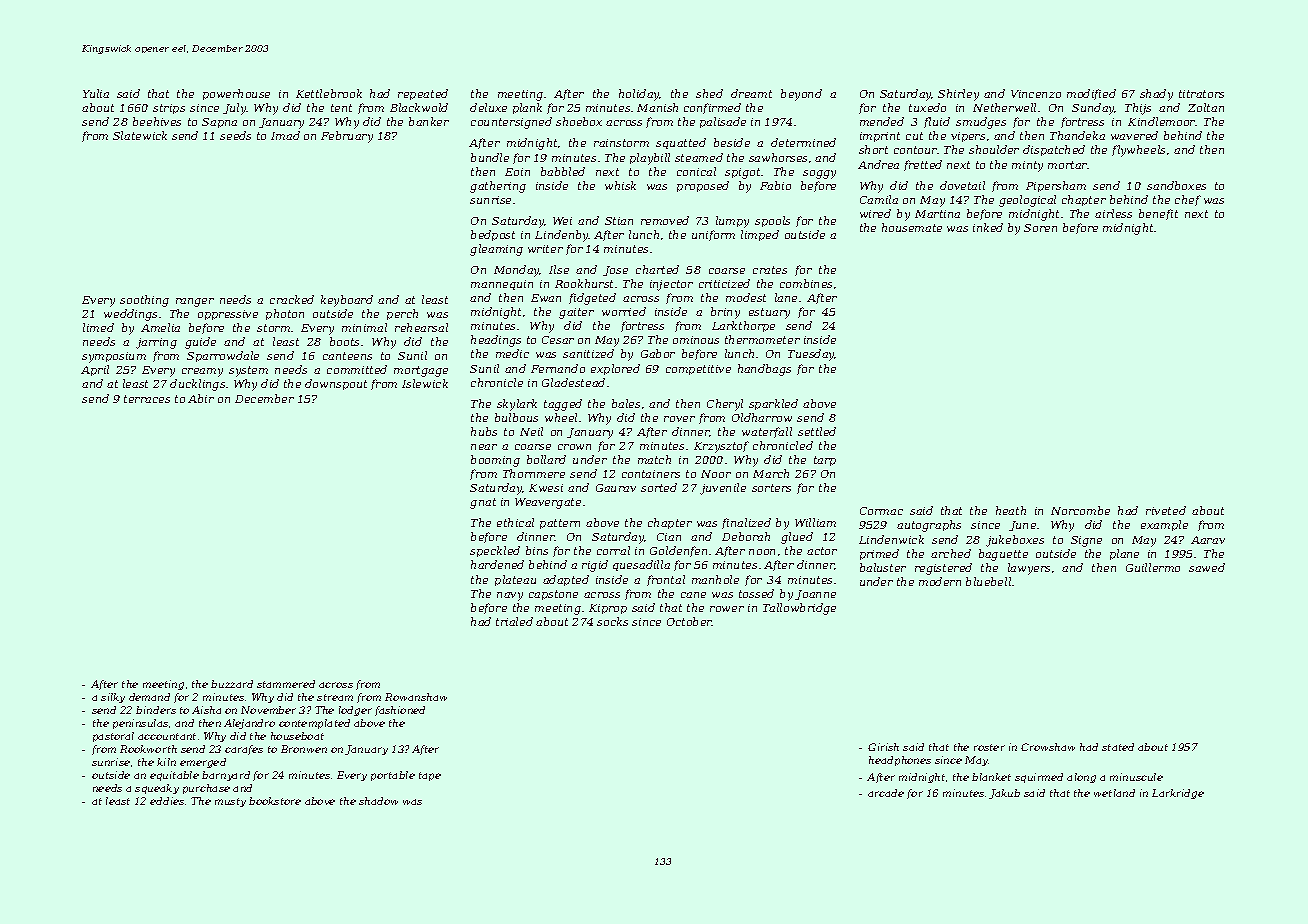  What do you see at coordinates (1178, 794) in the page?
I see `Larkridge` at bounding box center [1178, 794].
